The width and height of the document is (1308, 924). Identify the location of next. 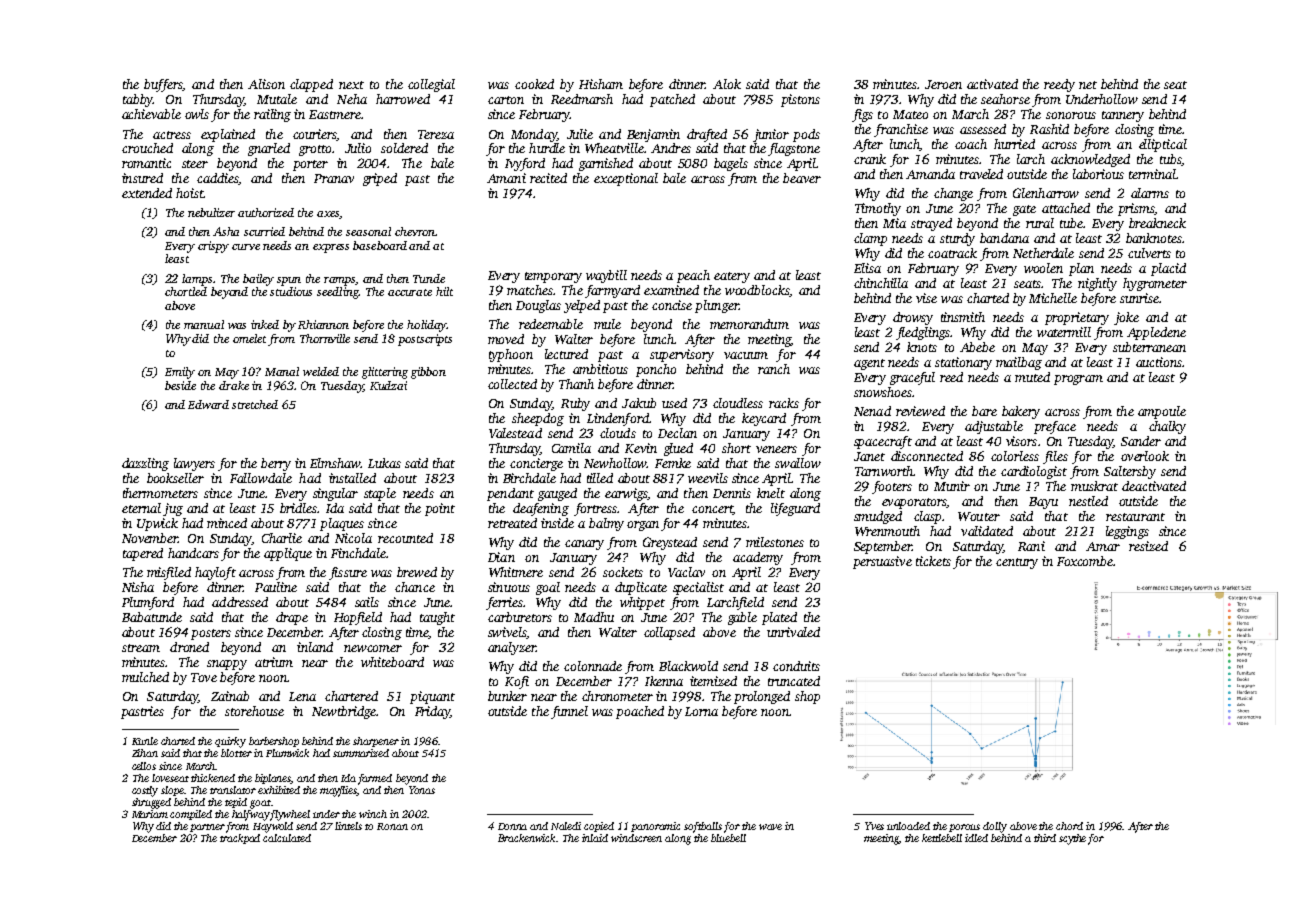
(351, 85).
